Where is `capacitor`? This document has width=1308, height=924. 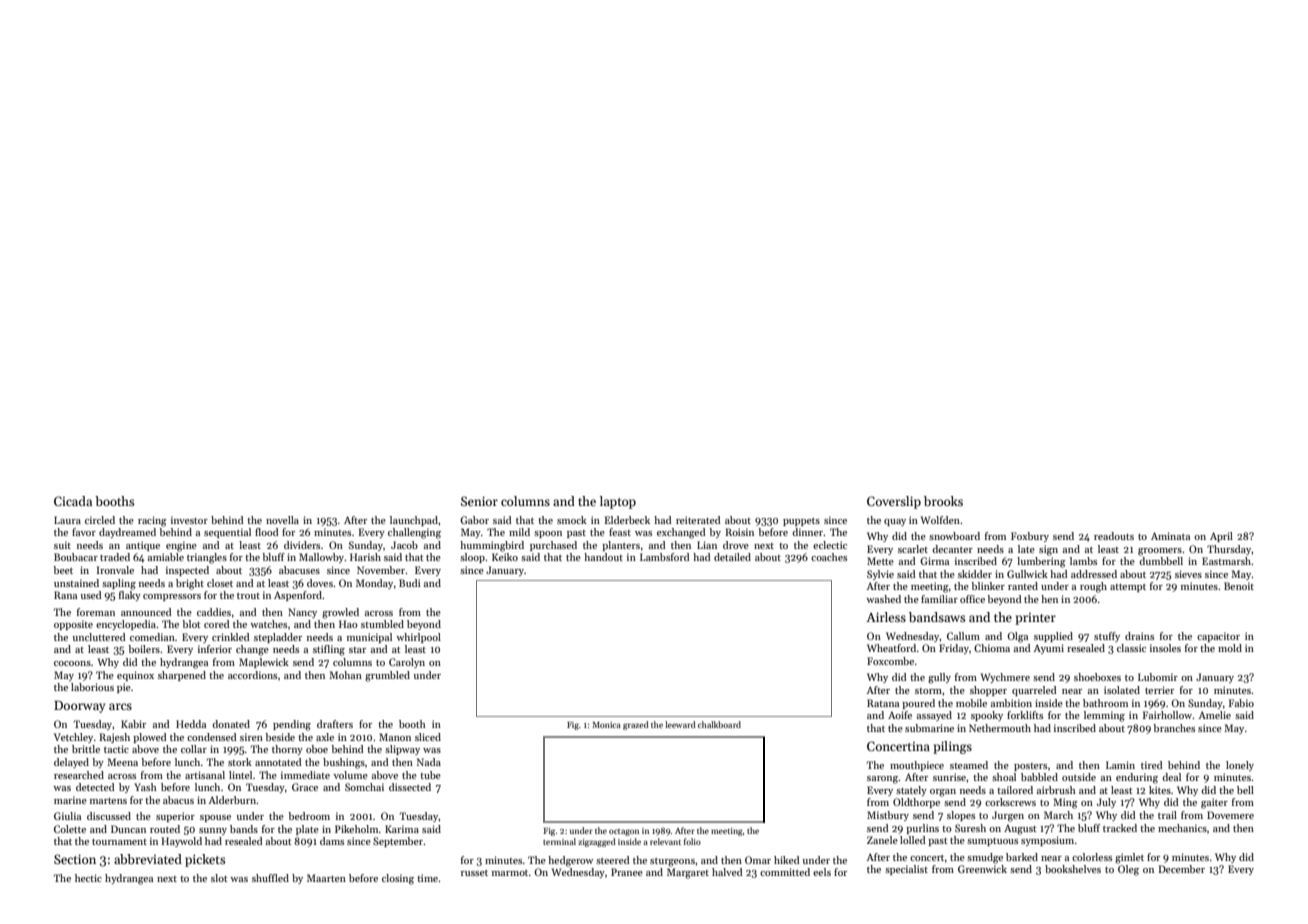
capacitor is located at coordinates (1218, 637).
